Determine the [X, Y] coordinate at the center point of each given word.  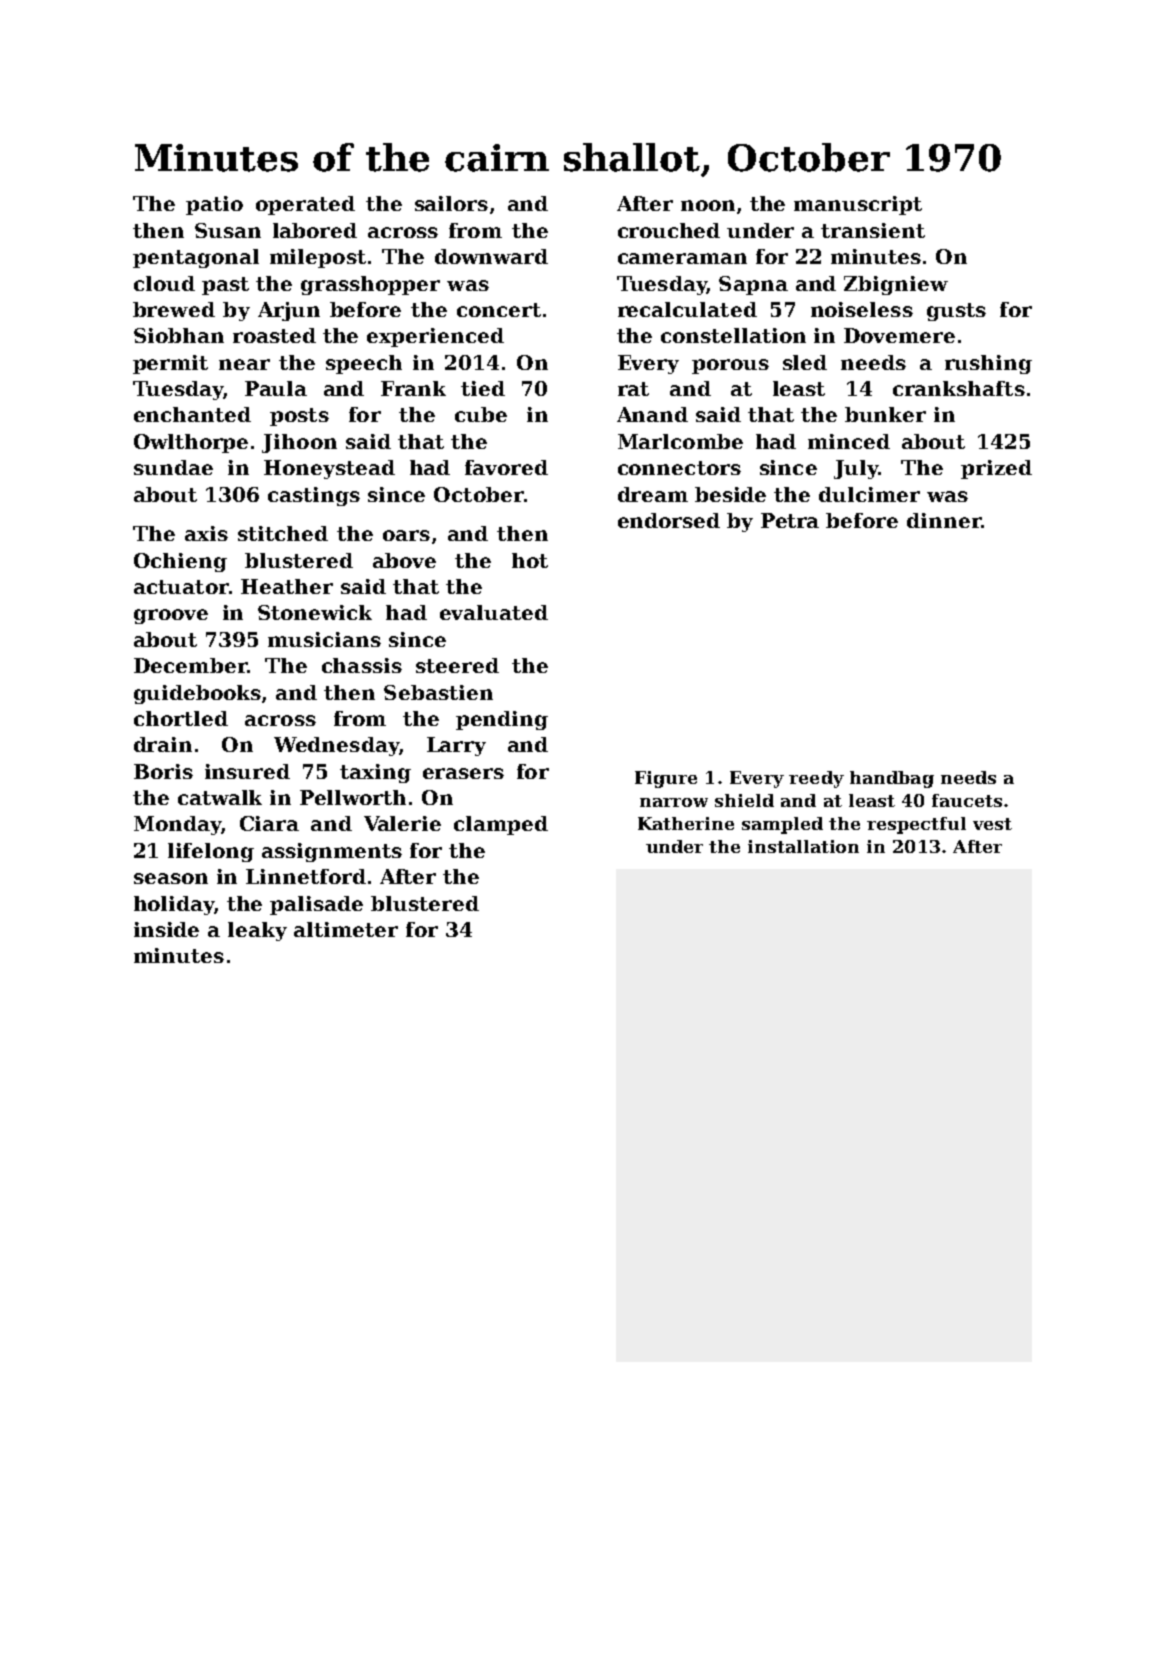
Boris [163, 771]
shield [744, 800]
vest [992, 824]
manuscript [858, 205]
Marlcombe [680, 441]
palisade [316, 905]
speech [364, 364]
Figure [666, 779]
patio [214, 205]
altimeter [346, 929]
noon [708, 205]
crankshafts [959, 388]
